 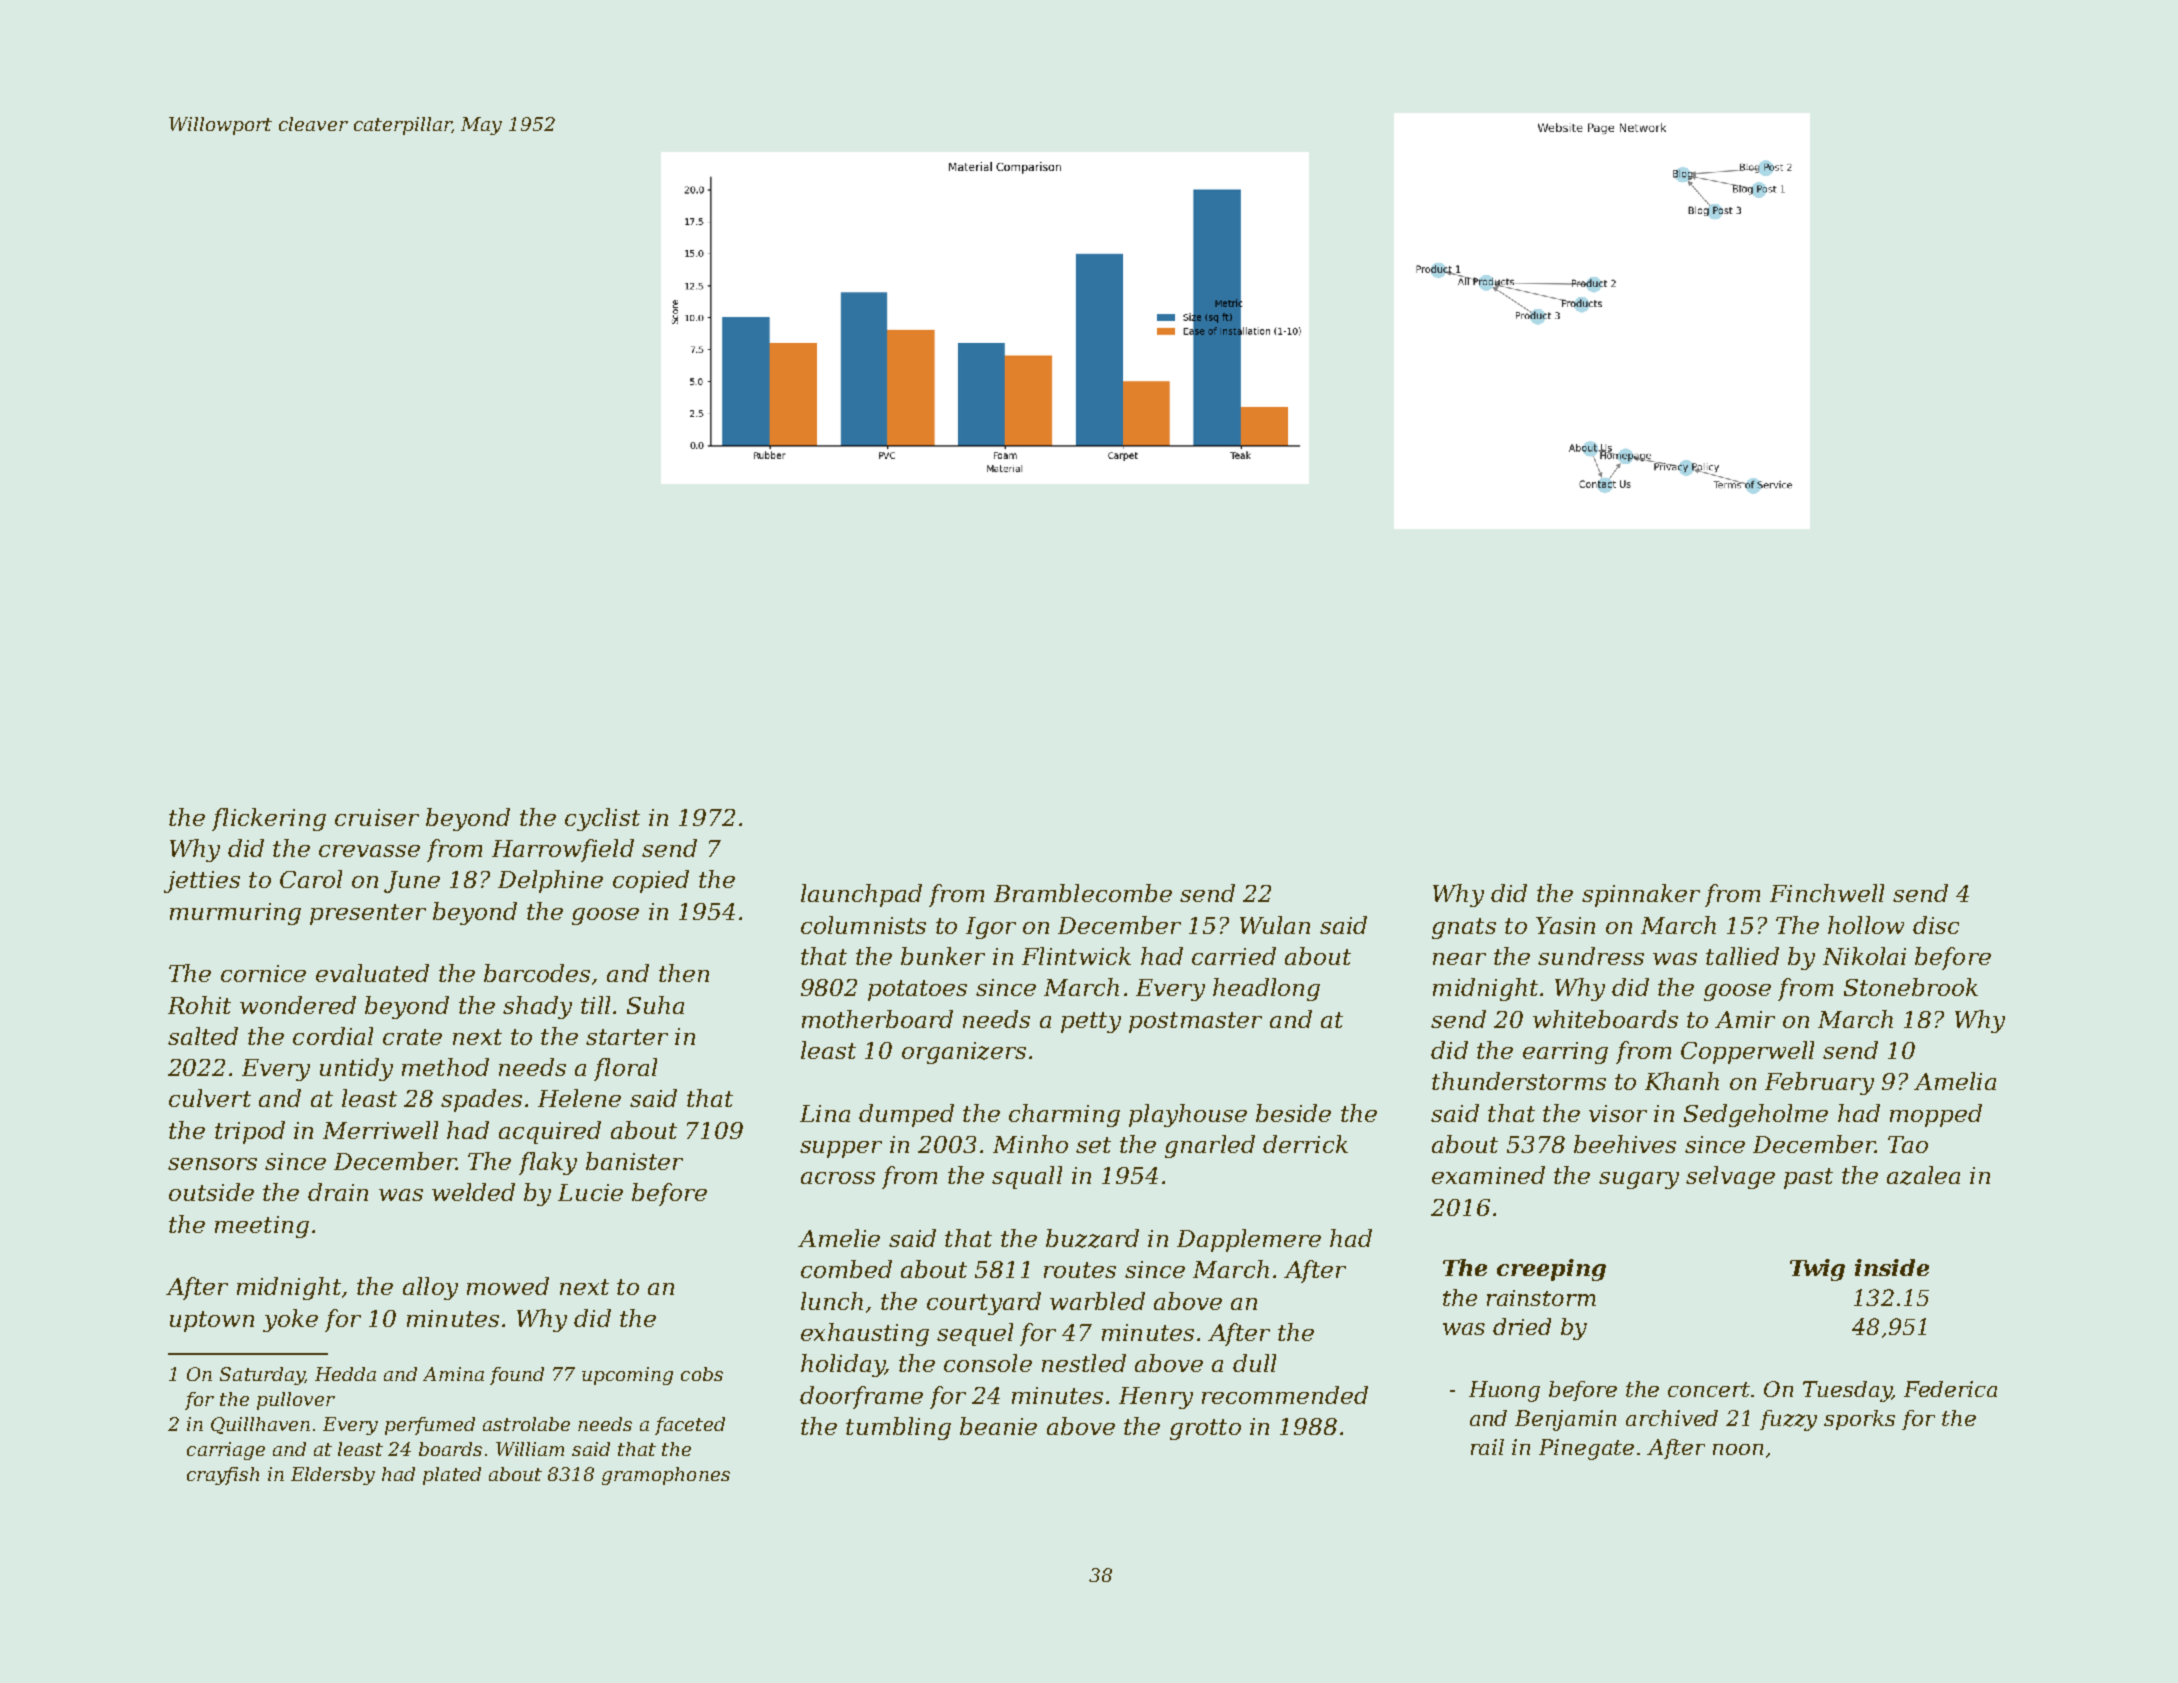 I want to click on Federica, so click(x=1950, y=1389).
